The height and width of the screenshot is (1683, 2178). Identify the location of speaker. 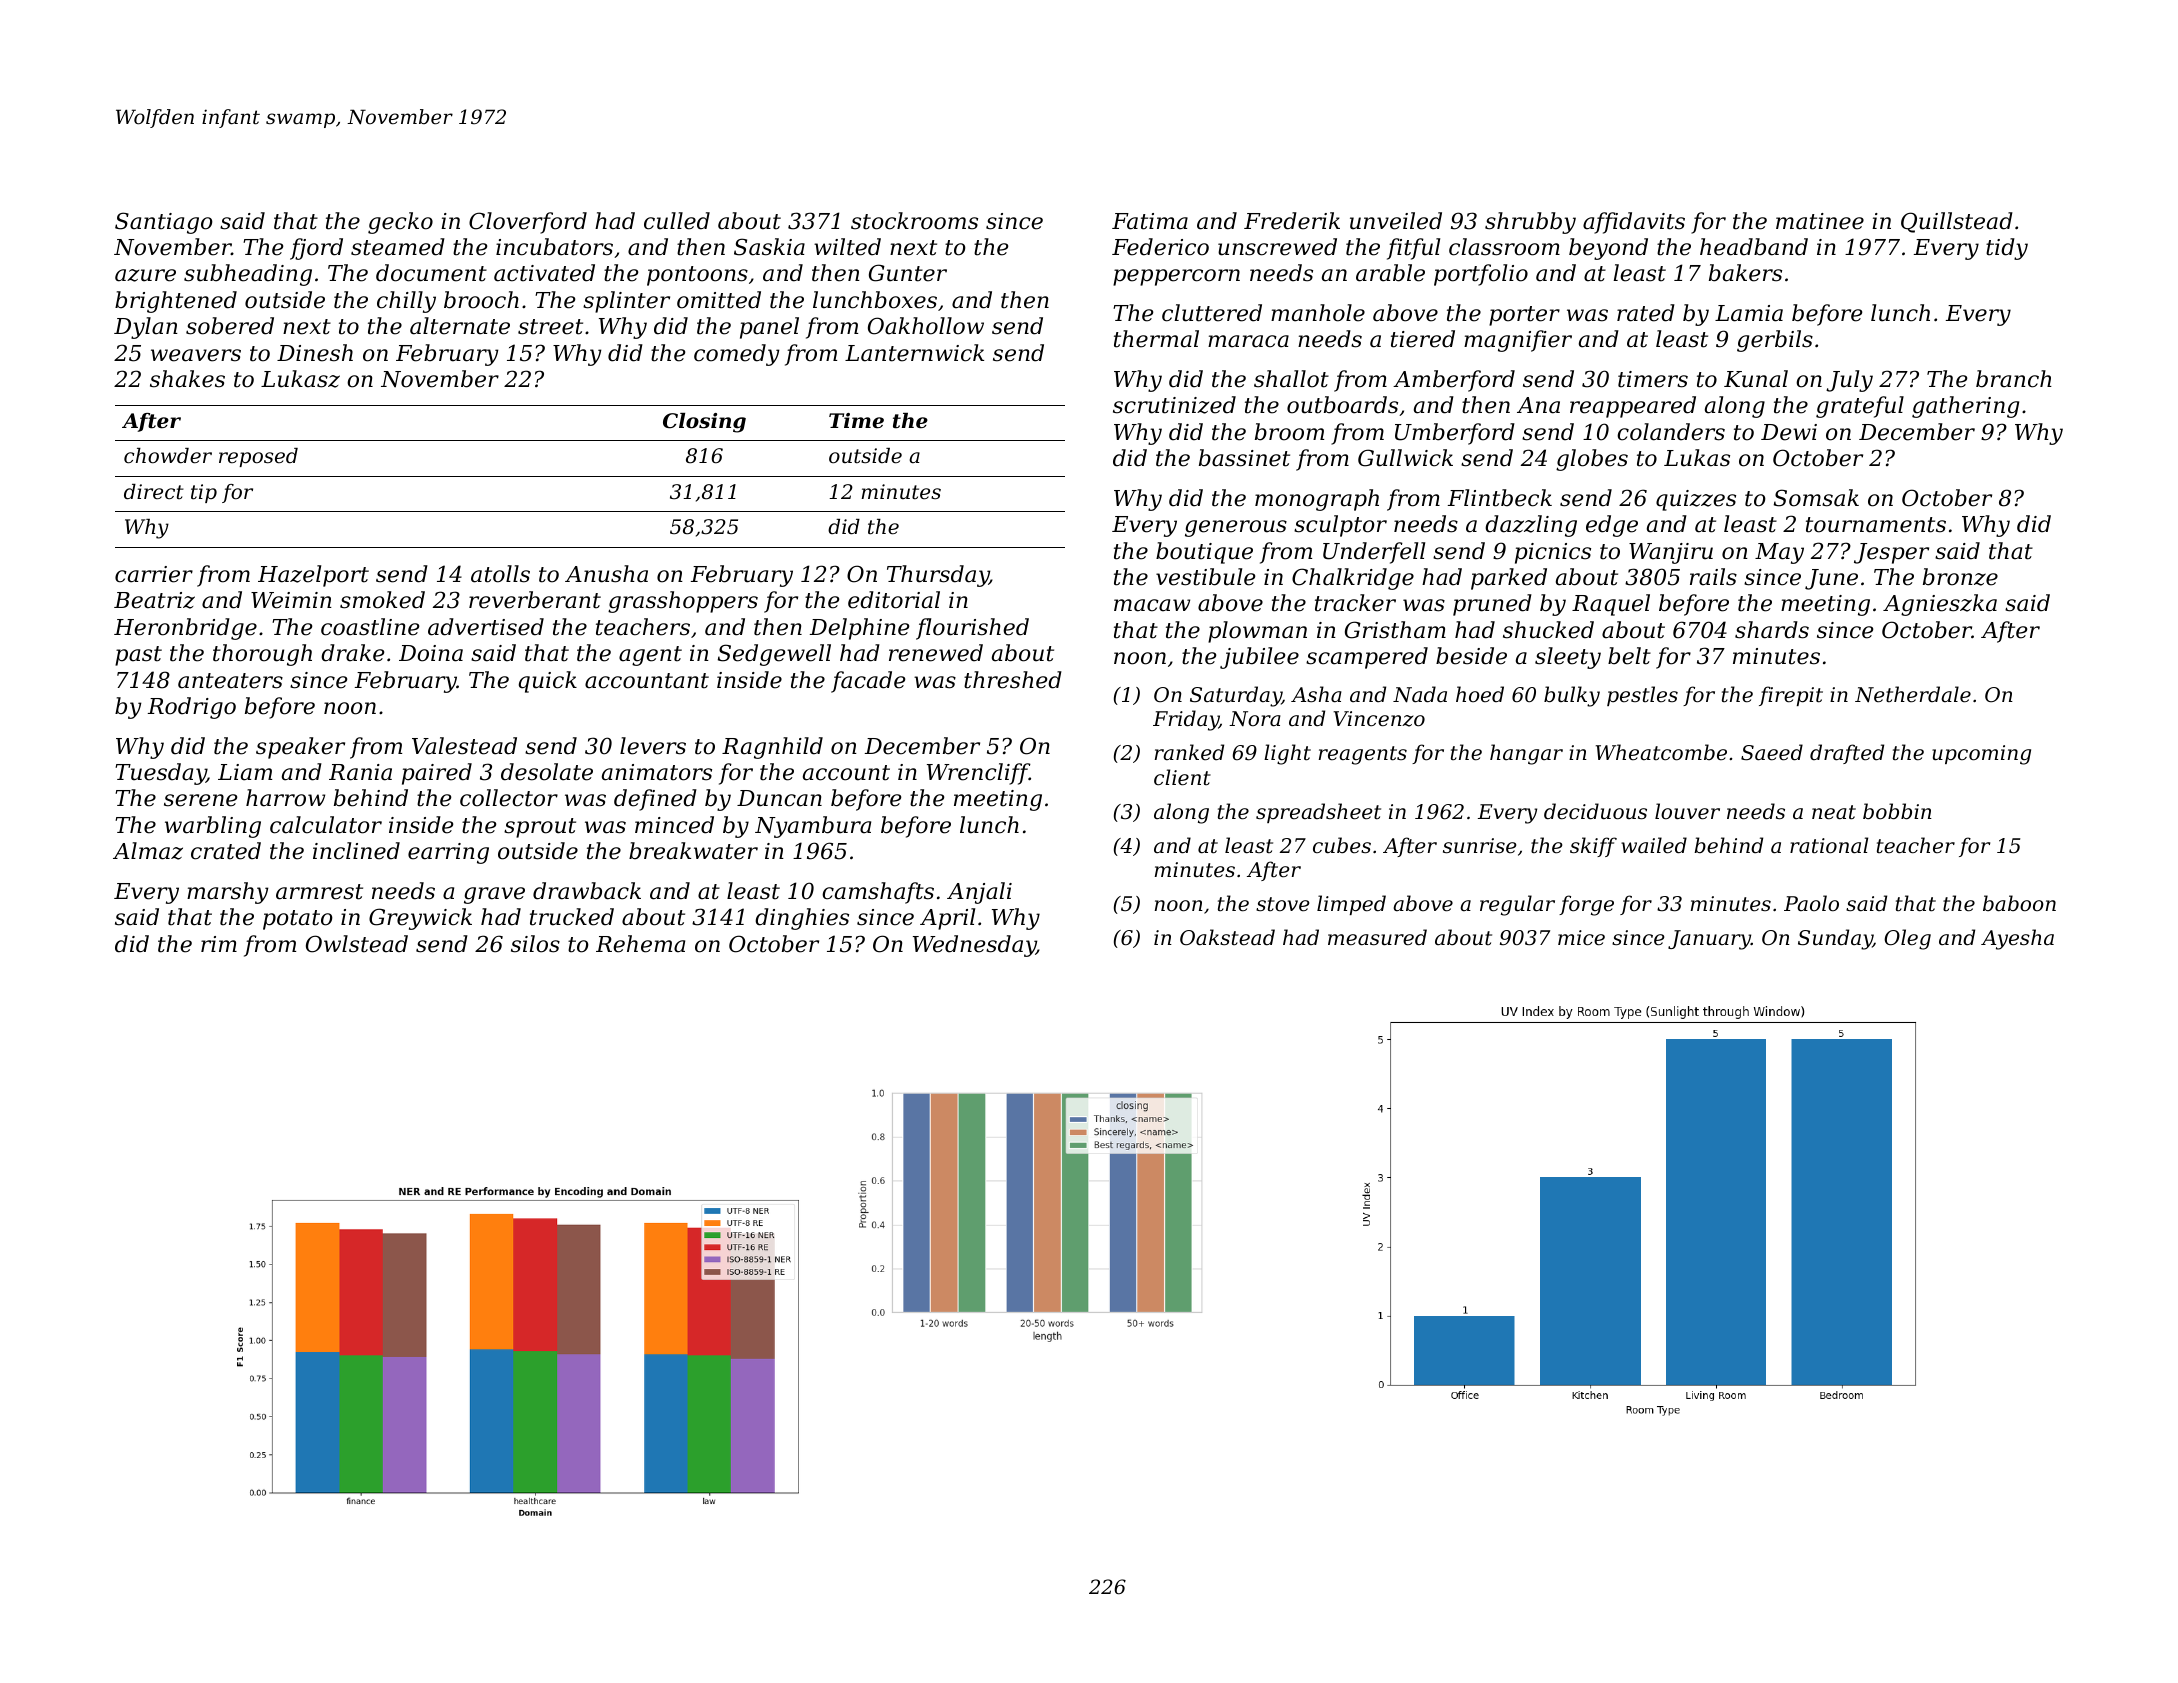
(300, 748).
